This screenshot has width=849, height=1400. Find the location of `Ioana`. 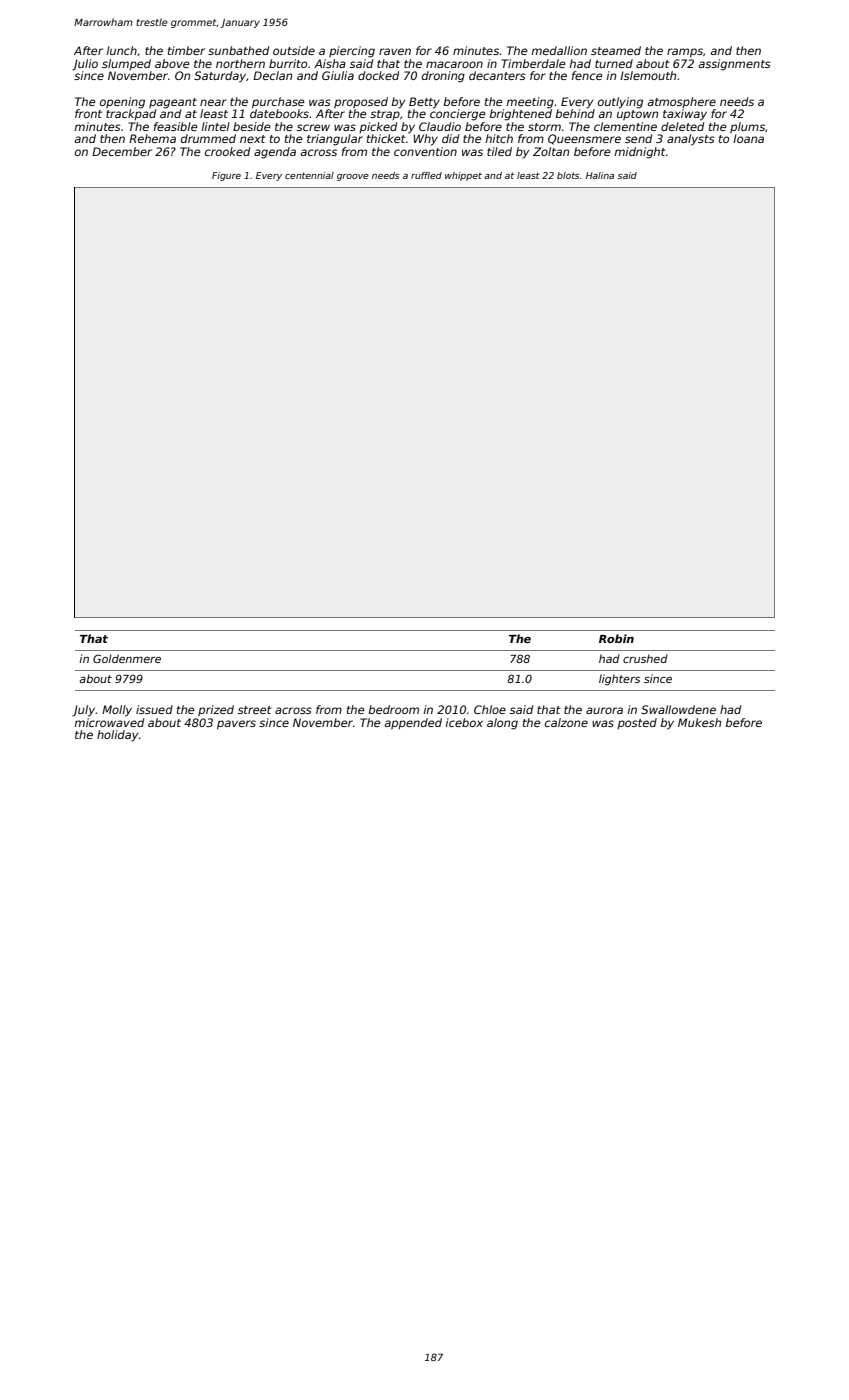

Ioana is located at coordinates (748, 138).
